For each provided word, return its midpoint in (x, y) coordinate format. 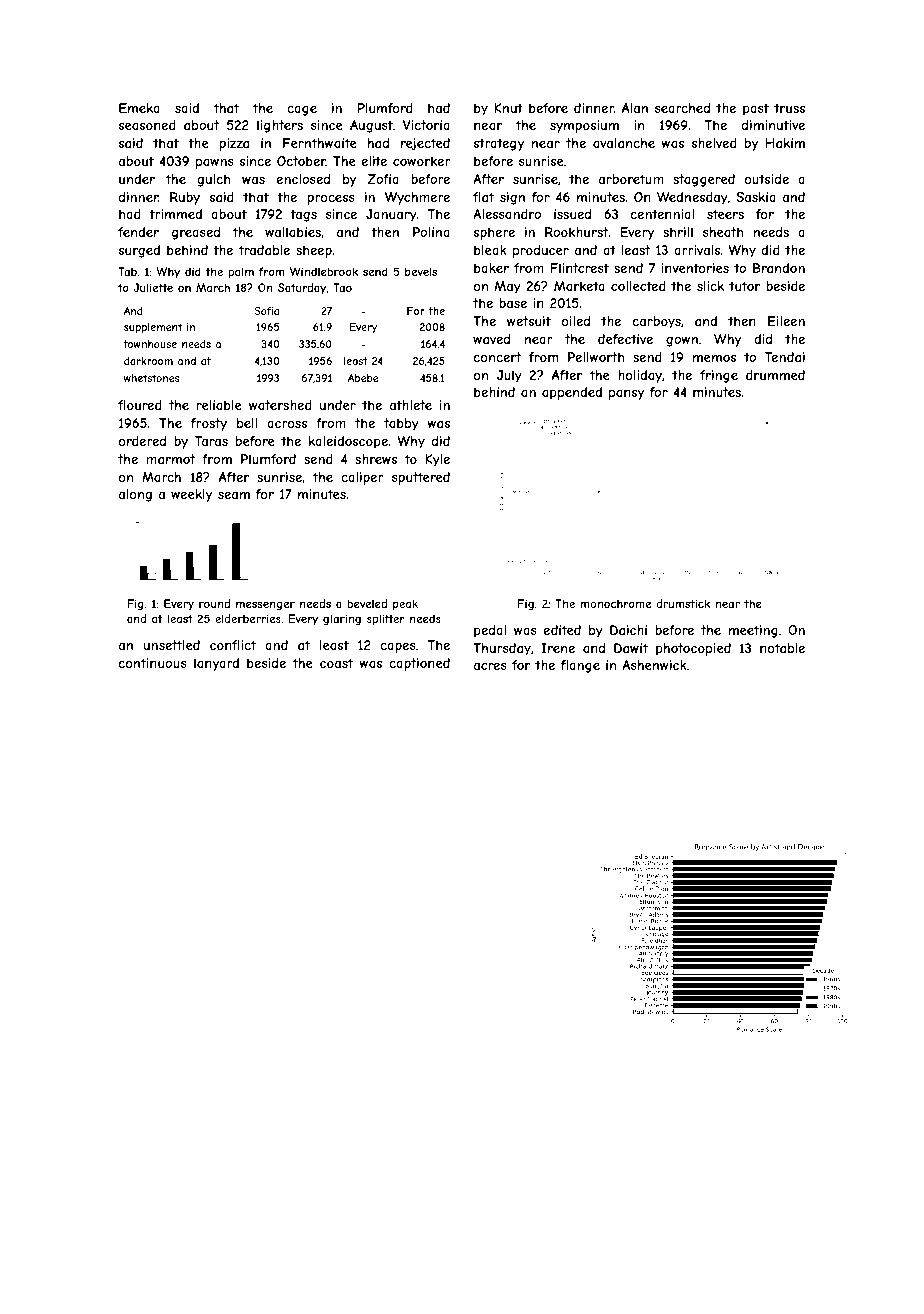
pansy (626, 394)
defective (625, 339)
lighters (280, 126)
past (756, 109)
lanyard (216, 664)
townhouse (150, 344)
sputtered (421, 478)
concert (497, 357)
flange (580, 666)
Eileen (786, 321)
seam (234, 495)
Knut (508, 108)
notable (782, 648)
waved (491, 339)
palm (241, 272)
